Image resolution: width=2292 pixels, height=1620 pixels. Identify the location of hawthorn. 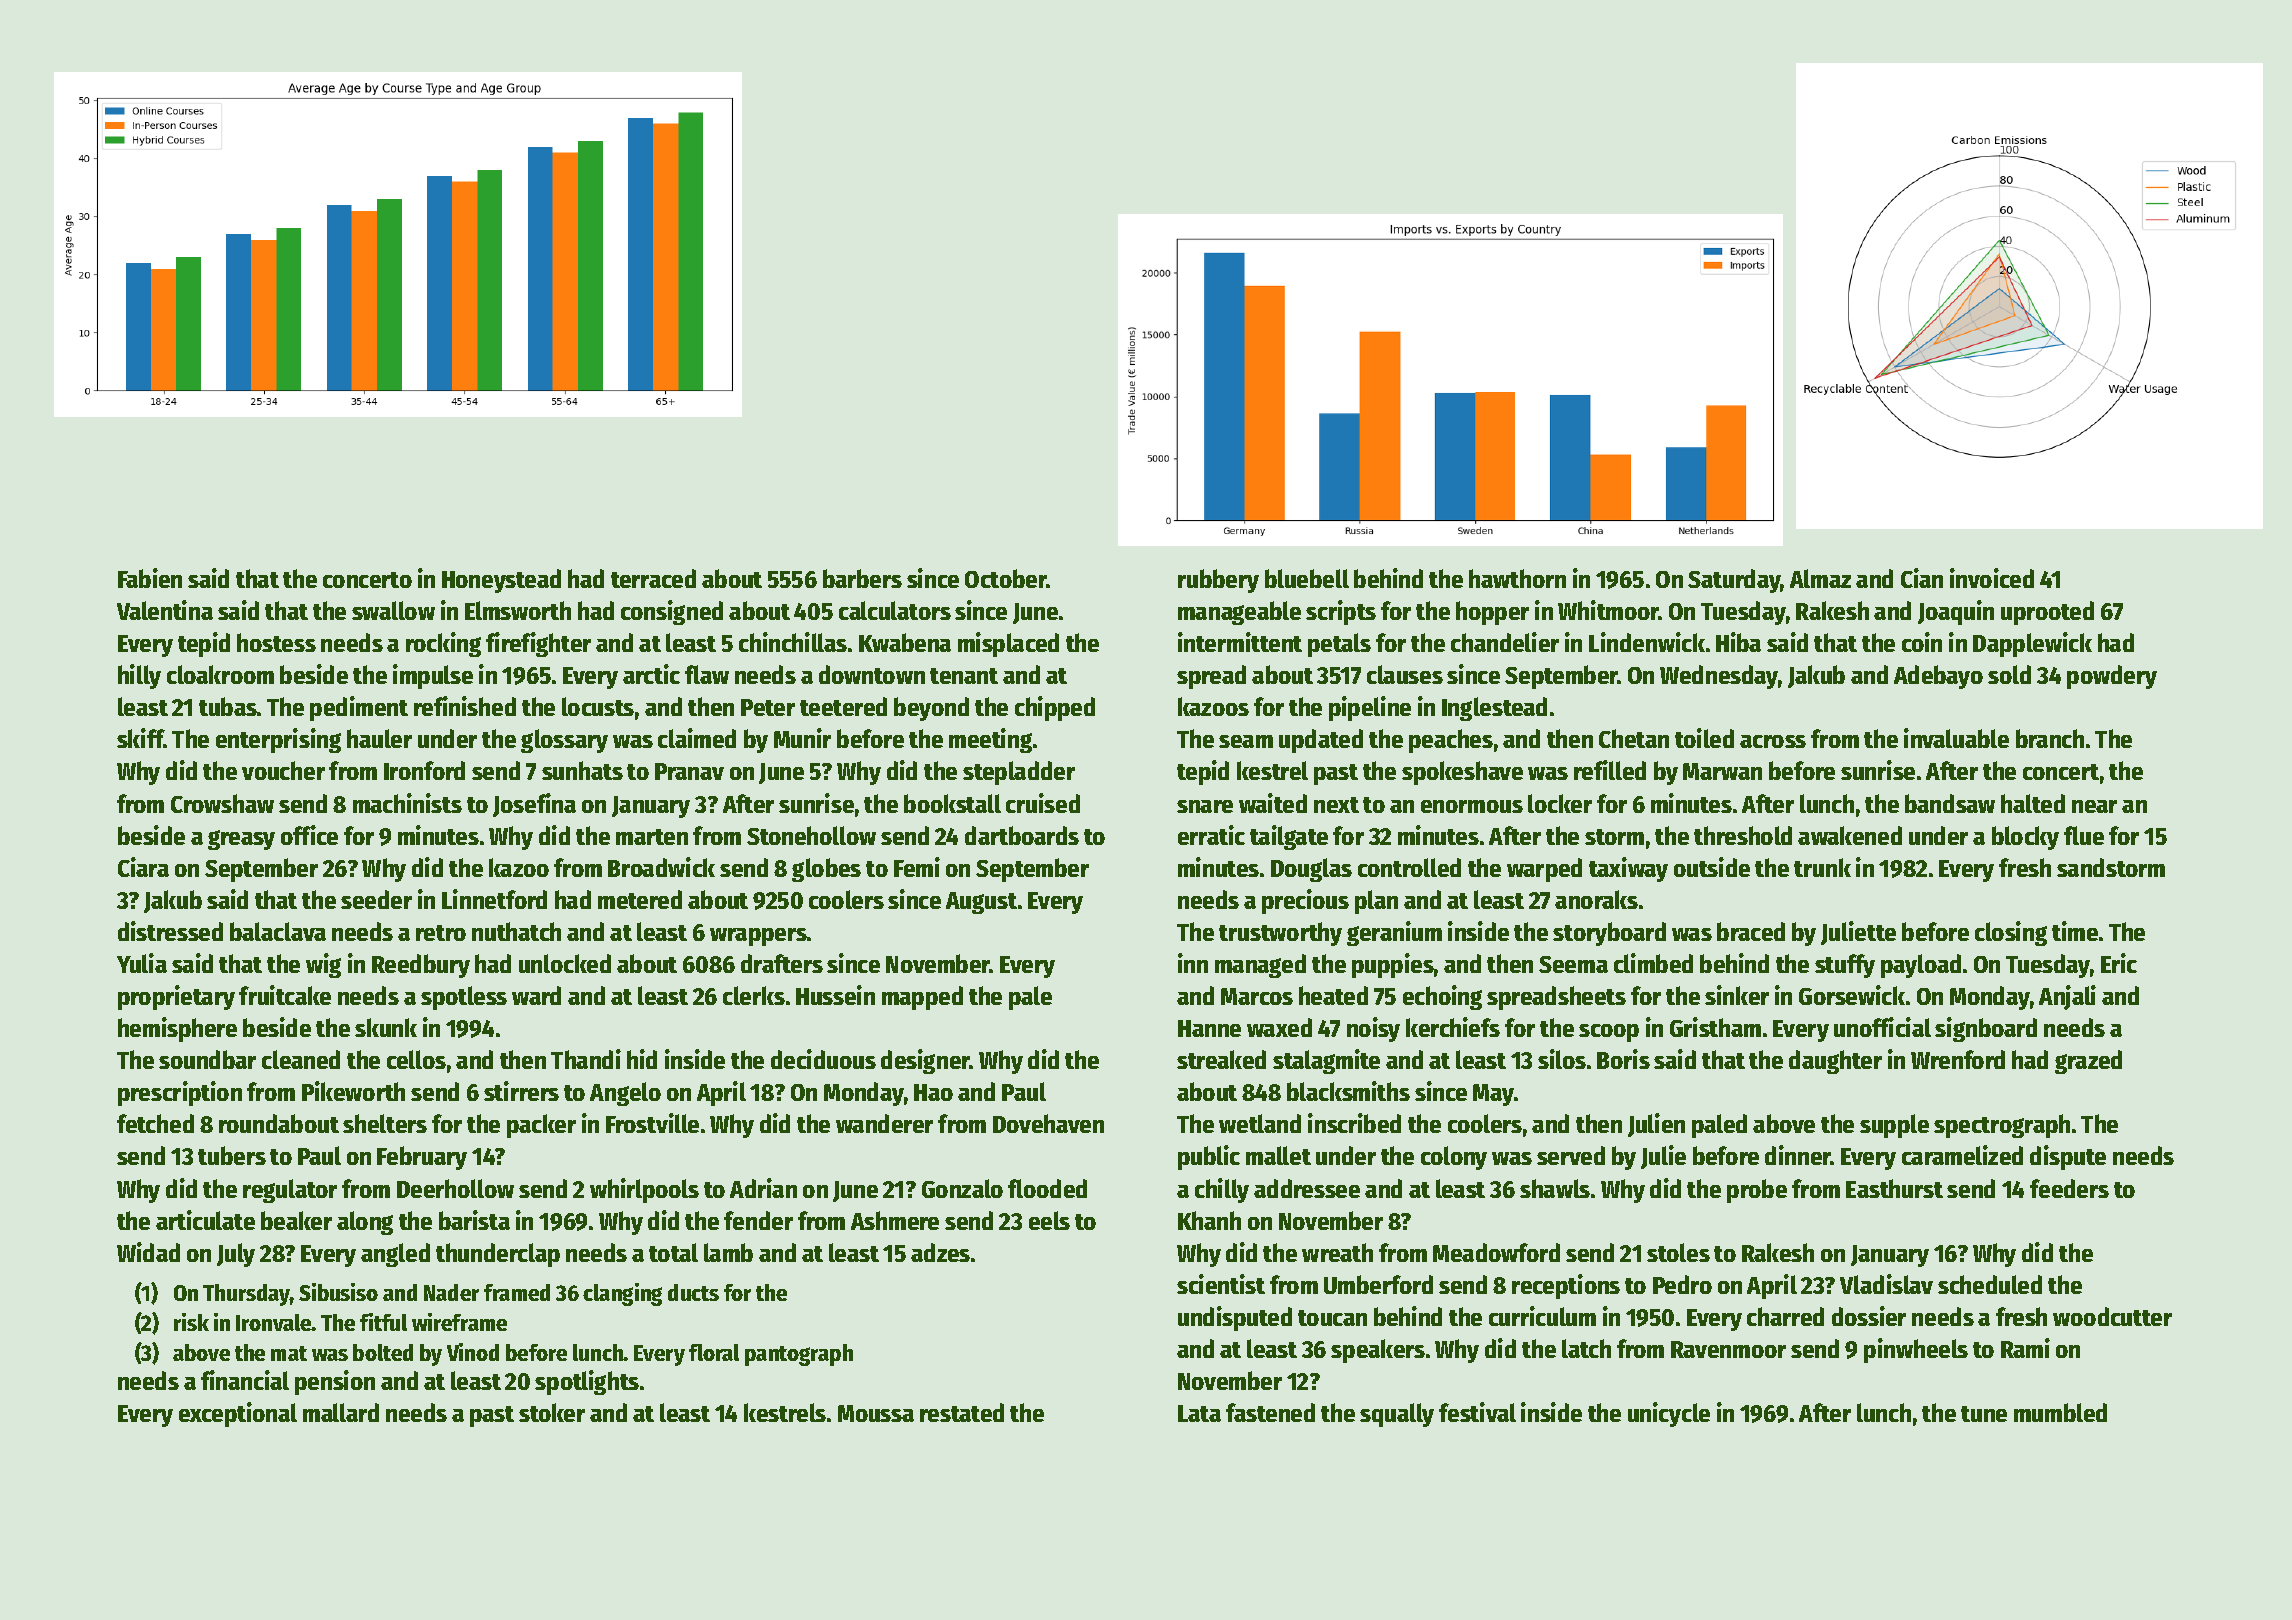
(1517, 578).
